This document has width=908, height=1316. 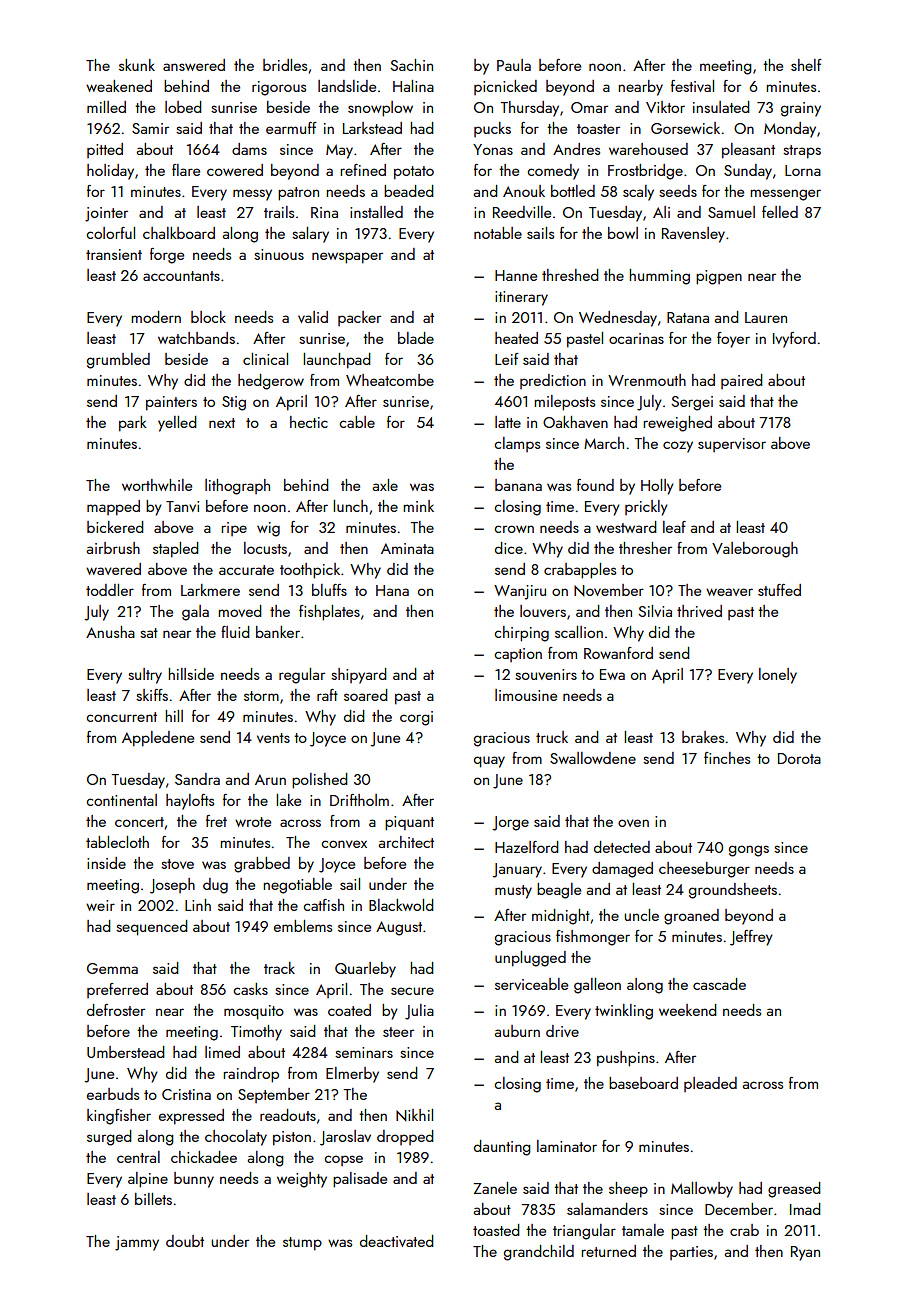 What do you see at coordinates (794, 340) in the document?
I see `Ivyford` at bounding box center [794, 340].
